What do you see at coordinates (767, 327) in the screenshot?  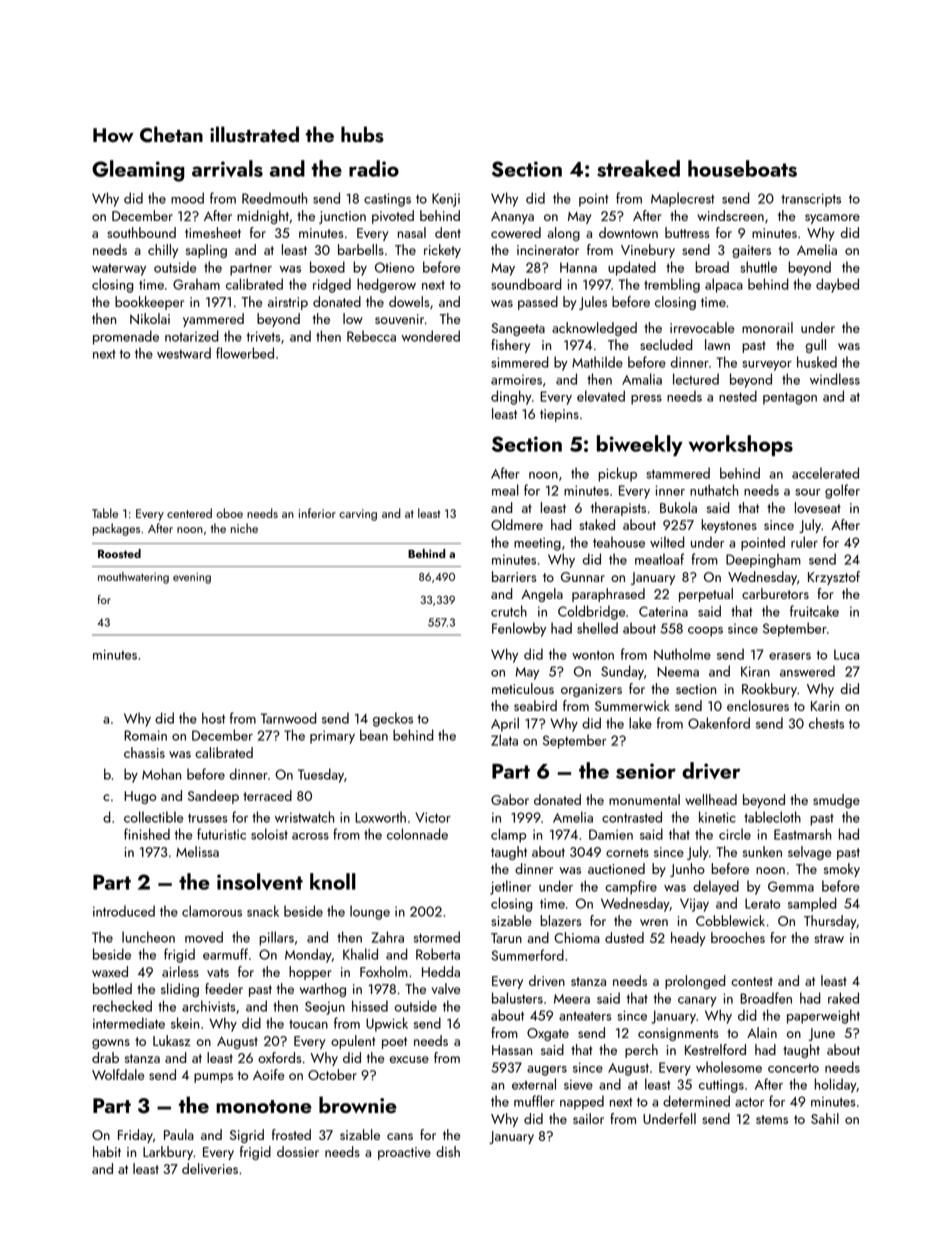 I see `monorail` at bounding box center [767, 327].
